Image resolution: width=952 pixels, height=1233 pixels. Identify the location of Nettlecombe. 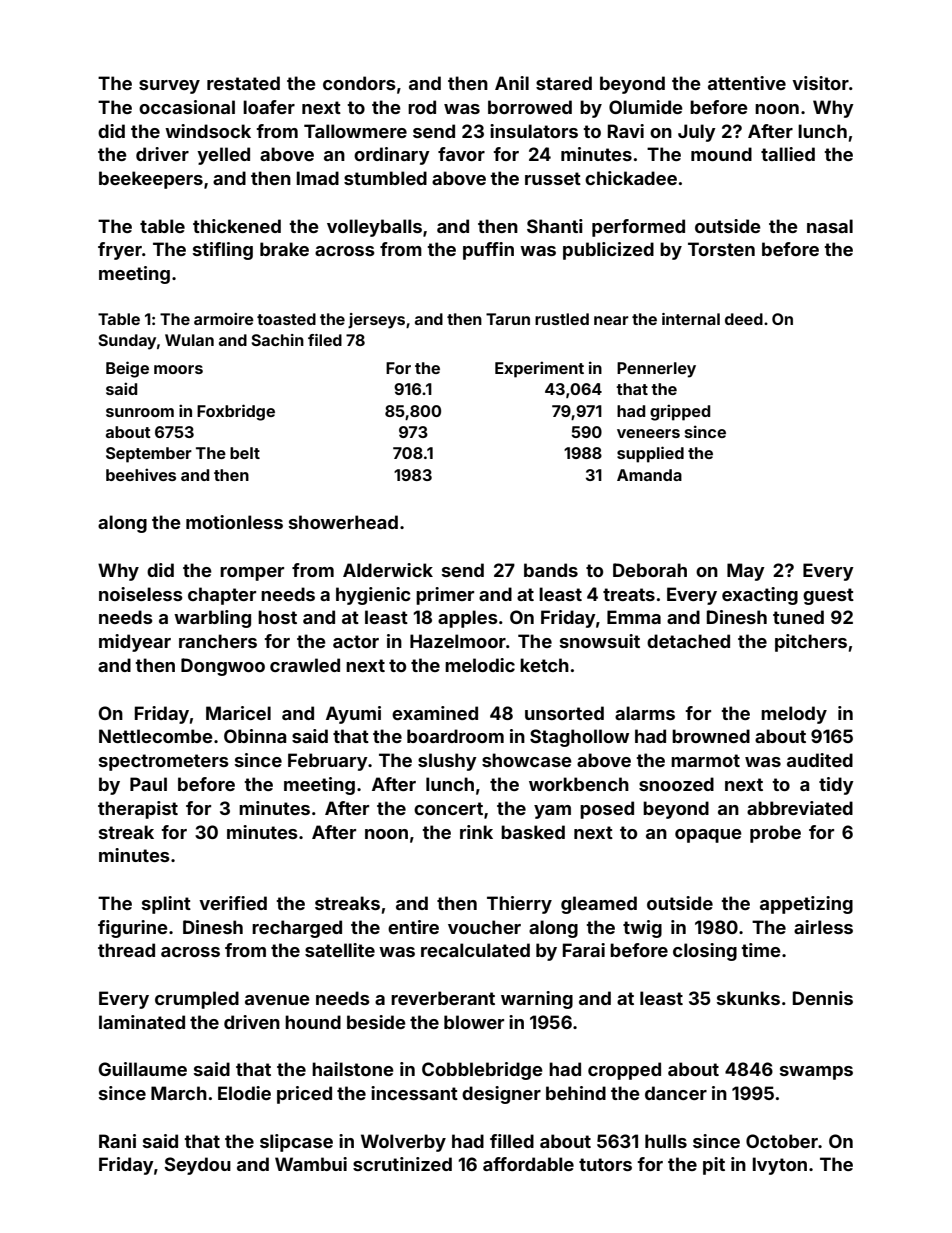
(156, 736).
